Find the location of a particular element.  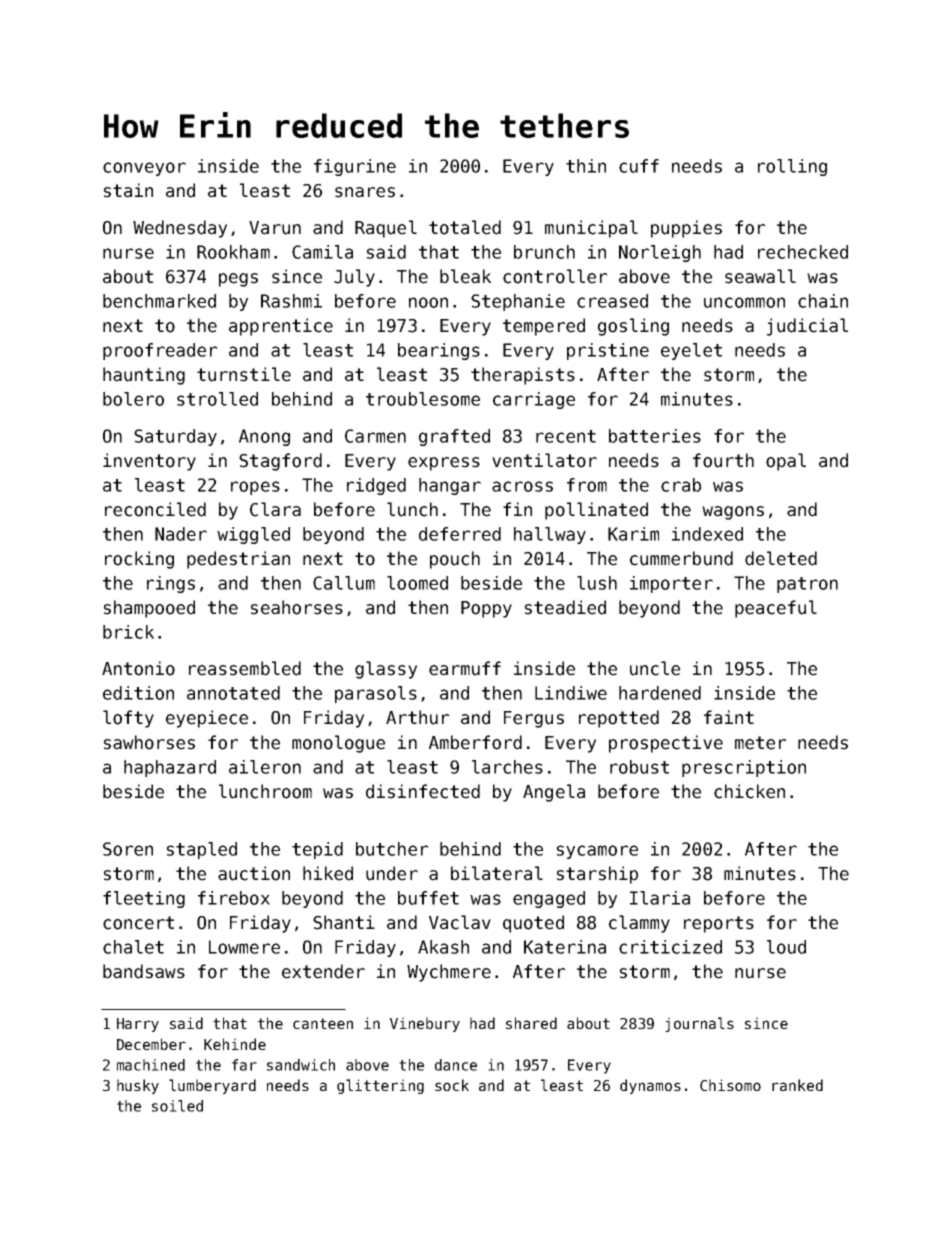

robust is located at coordinates (639, 767).
